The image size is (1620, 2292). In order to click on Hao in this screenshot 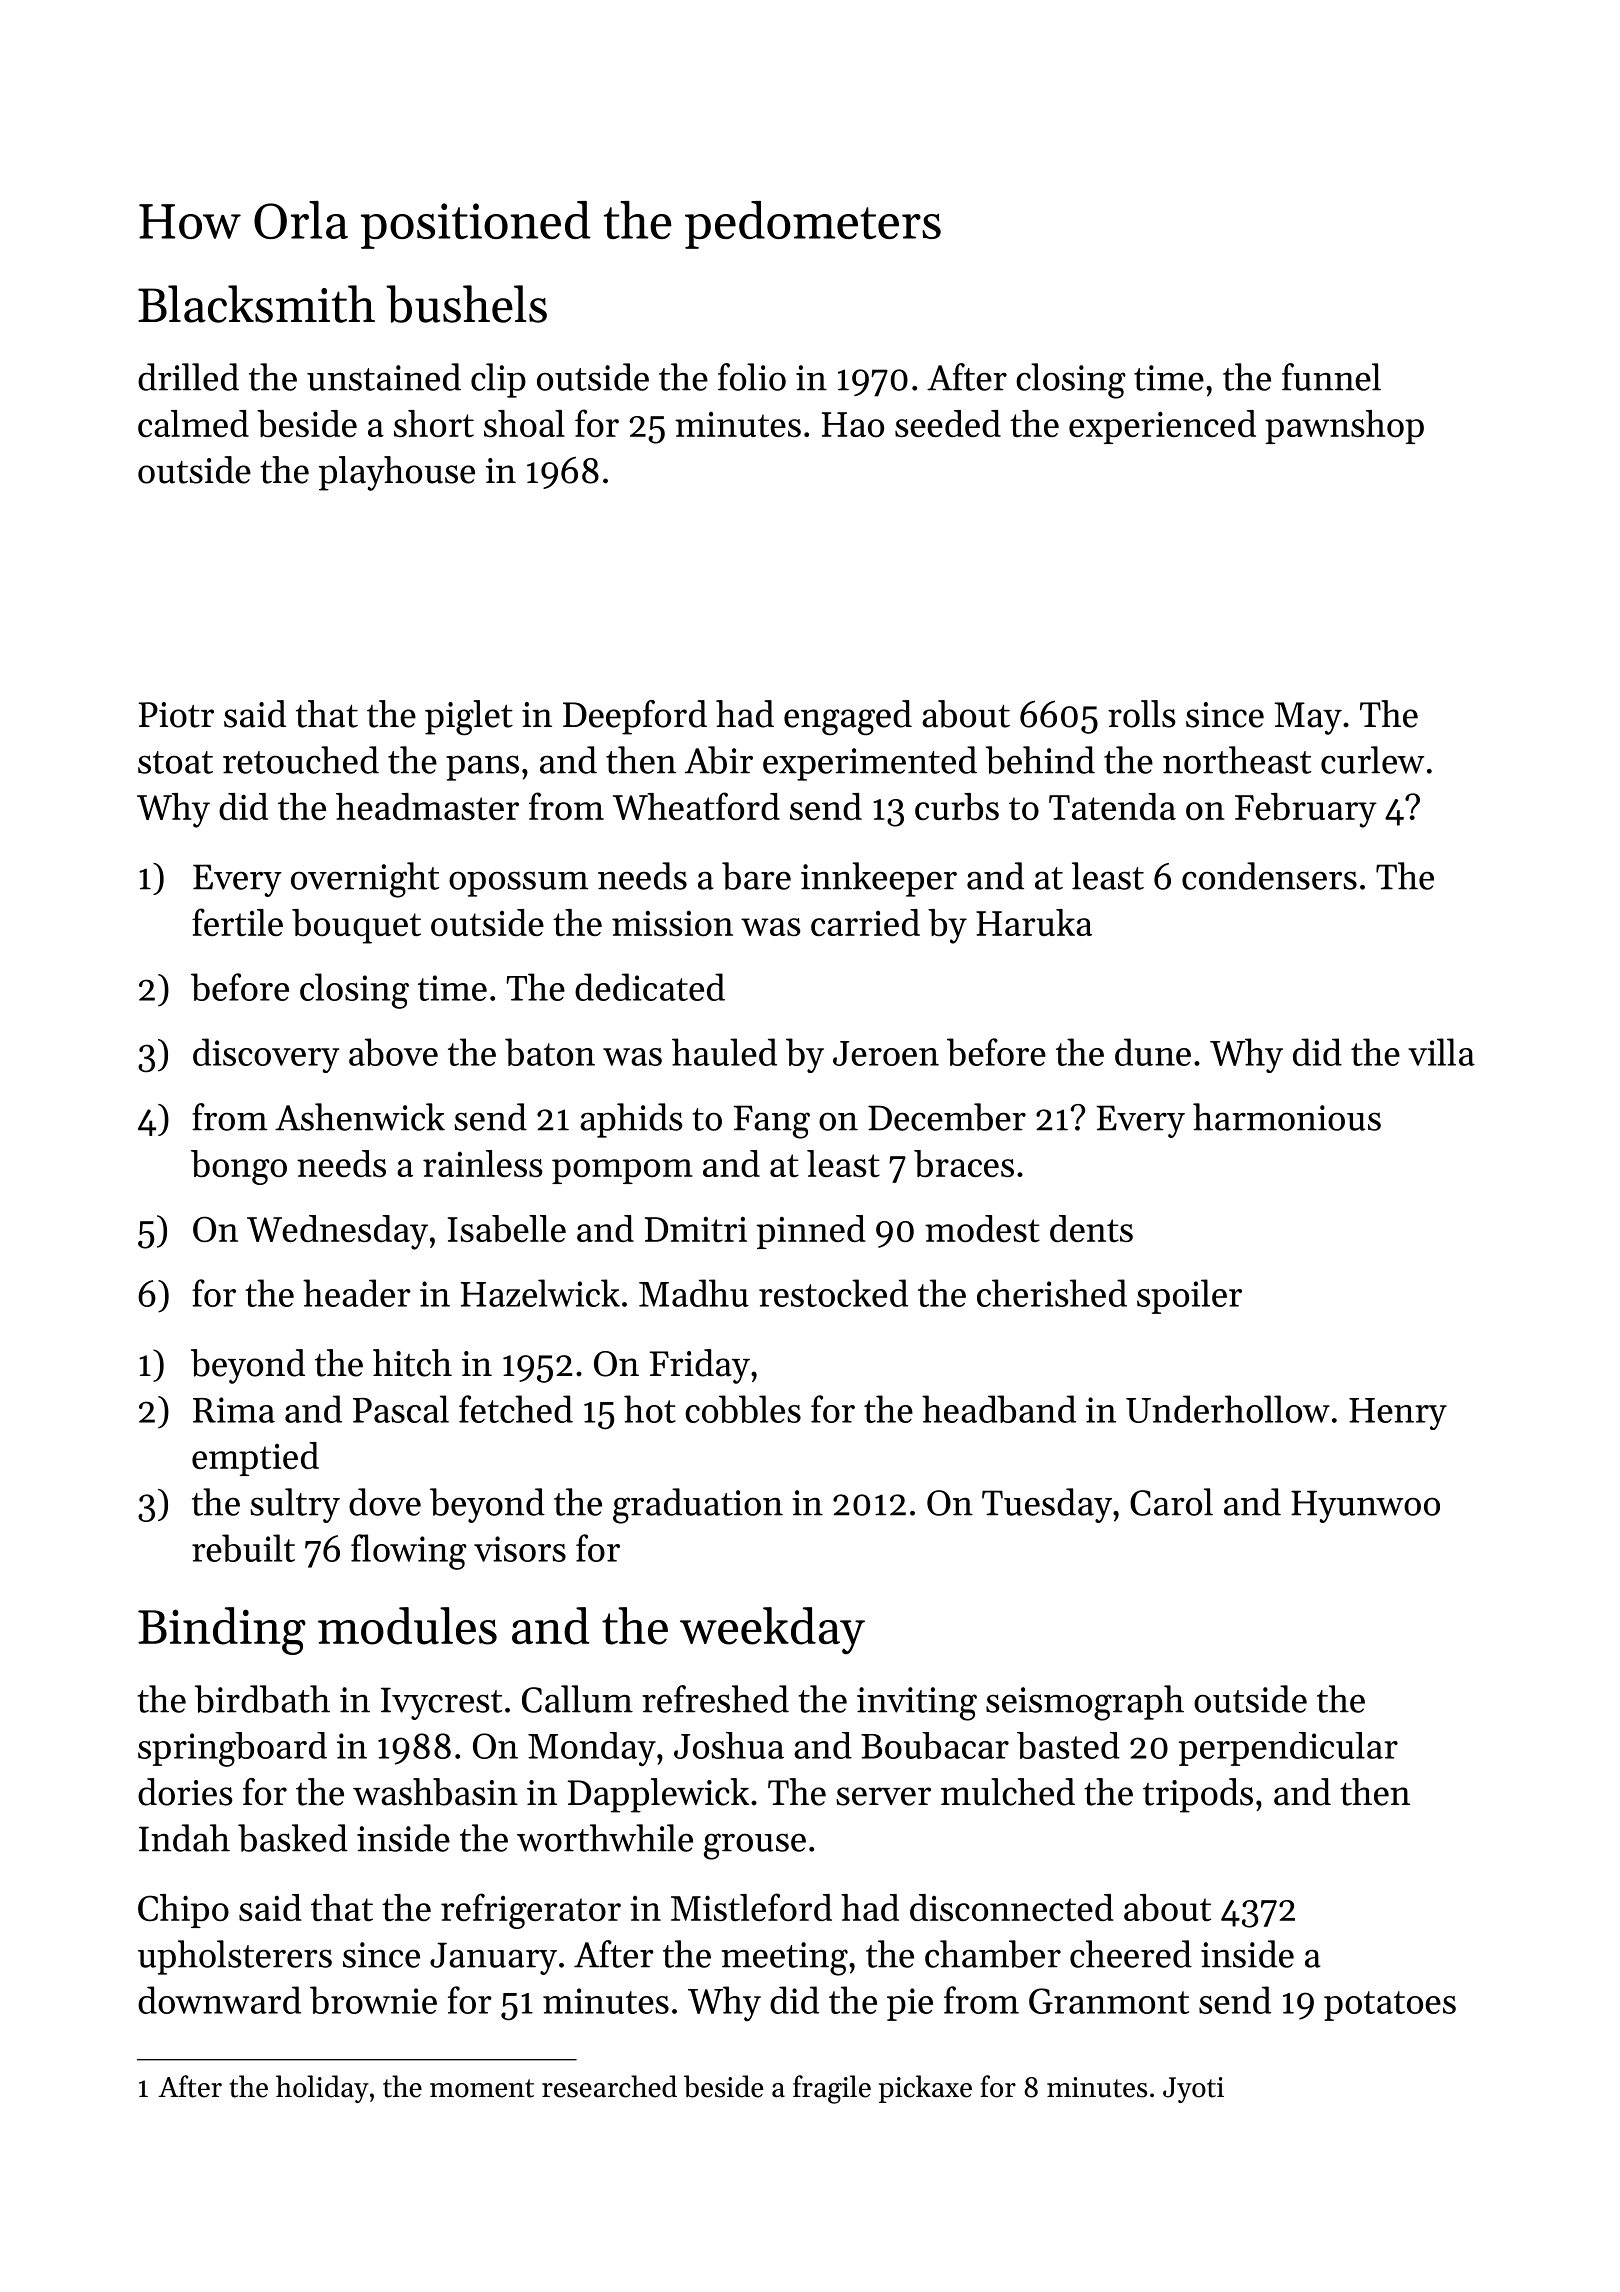, I will do `click(853, 424)`.
